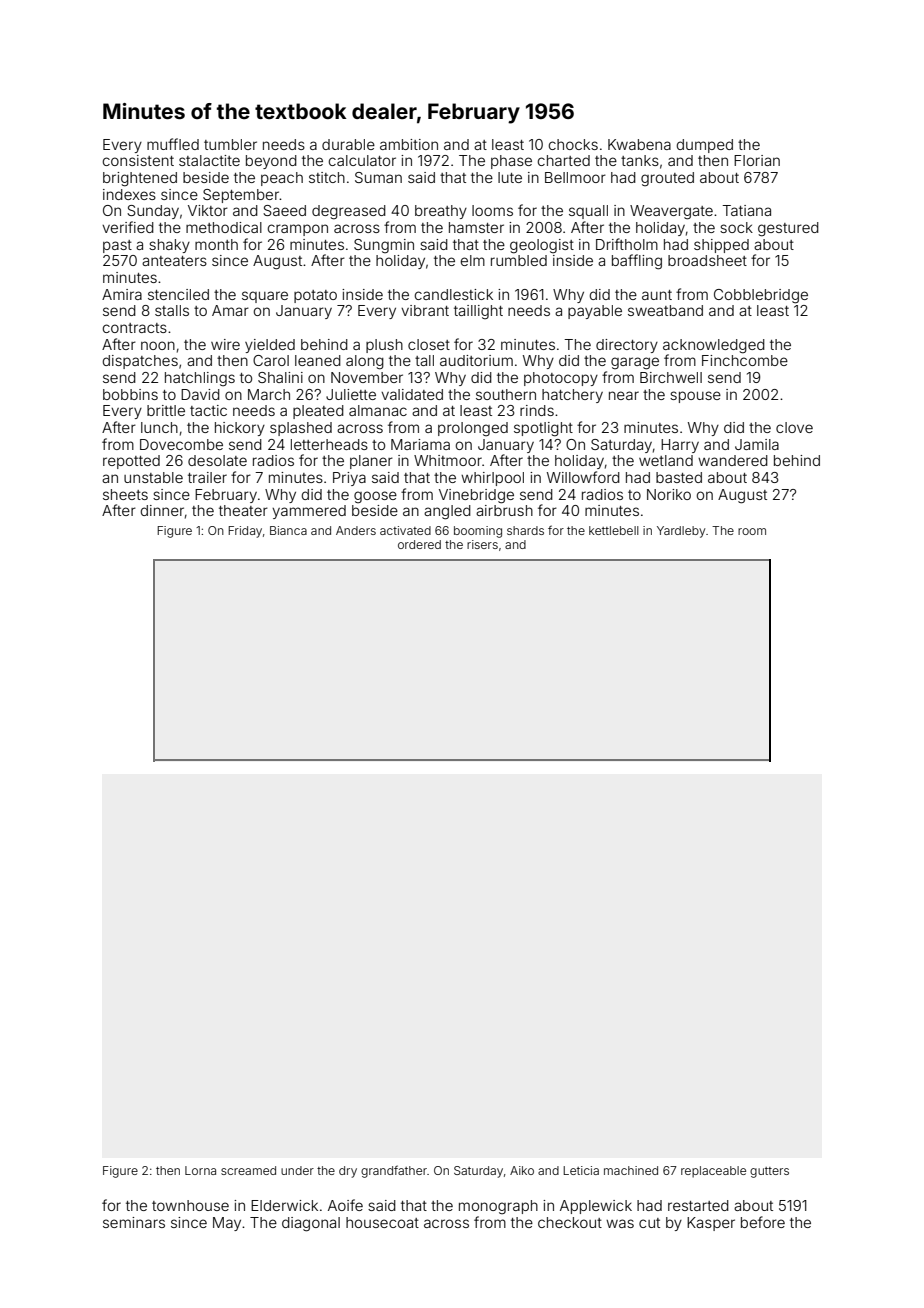 Image resolution: width=924 pixels, height=1308 pixels. Describe the element at coordinates (217, 460) in the image. I see `desolate` at that location.
